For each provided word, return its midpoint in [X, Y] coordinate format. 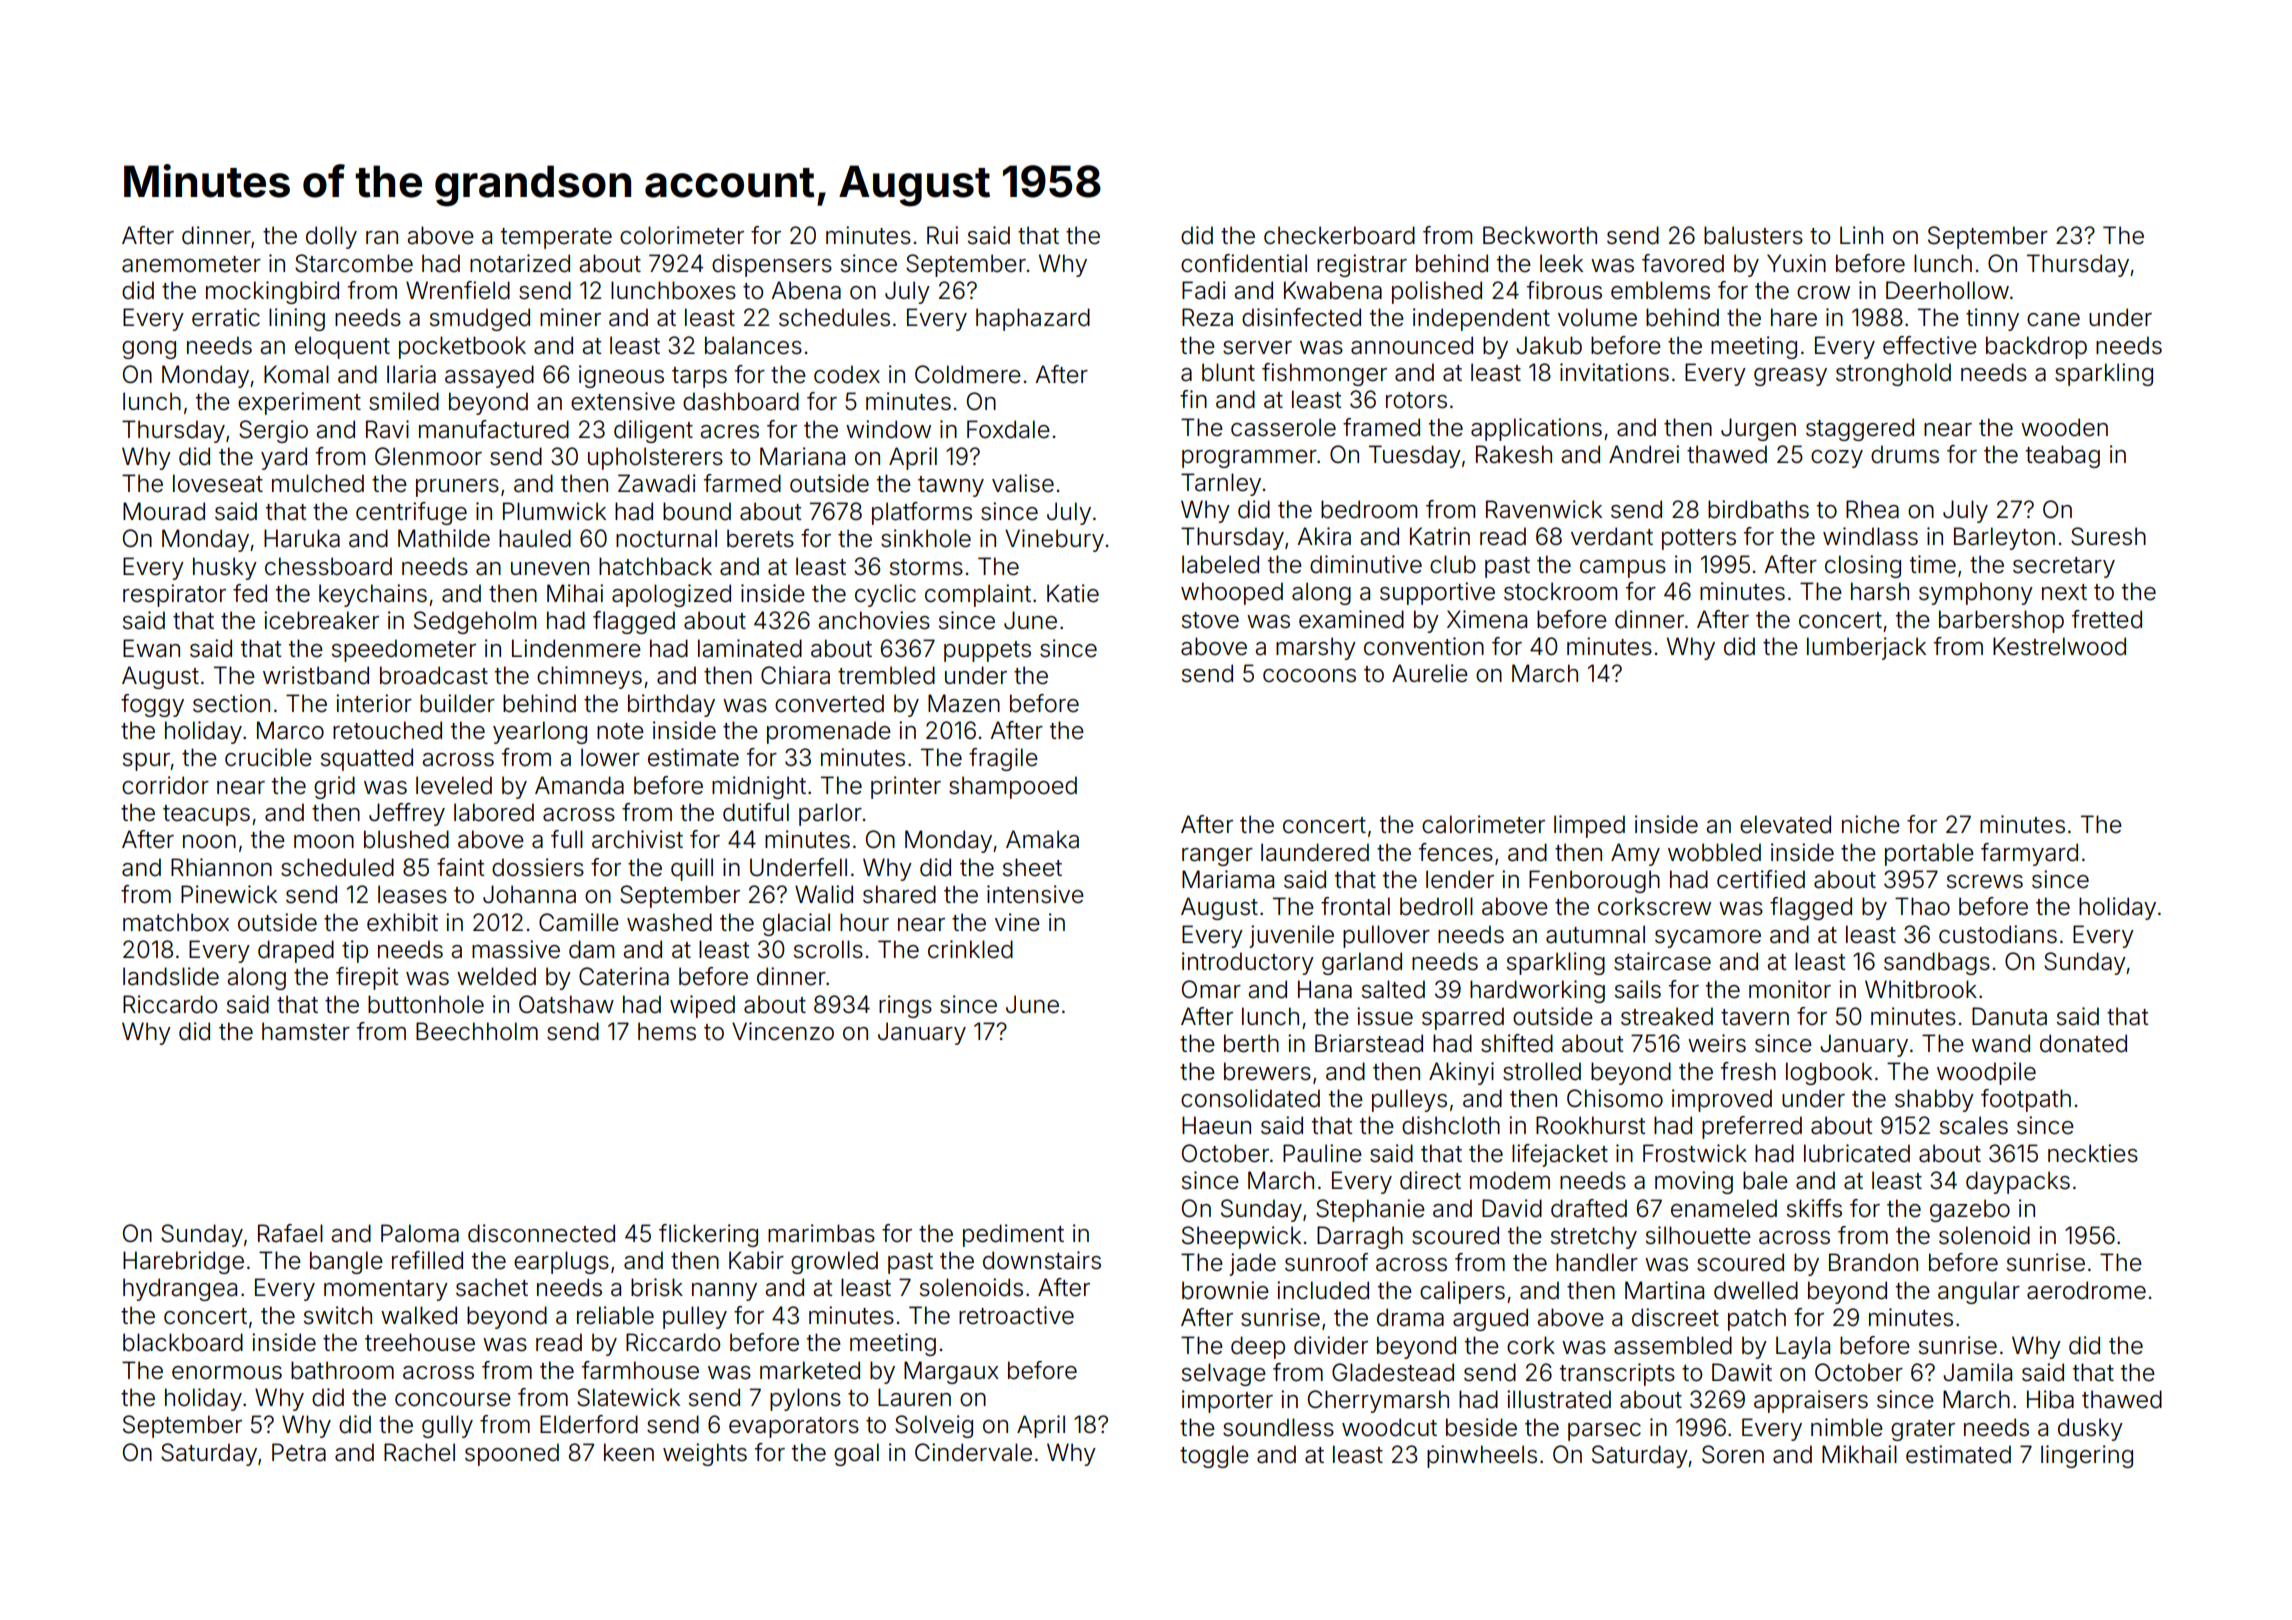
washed [669, 922]
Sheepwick [1241, 1237]
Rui [942, 235]
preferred [1752, 1127]
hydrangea [180, 1289]
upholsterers [655, 458]
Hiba [2050, 1399]
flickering [708, 1235]
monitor [1790, 989]
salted [1393, 989]
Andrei [1644, 454]
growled [834, 1262]
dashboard [741, 401]
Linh [1861, 235]
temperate [556, 238]
